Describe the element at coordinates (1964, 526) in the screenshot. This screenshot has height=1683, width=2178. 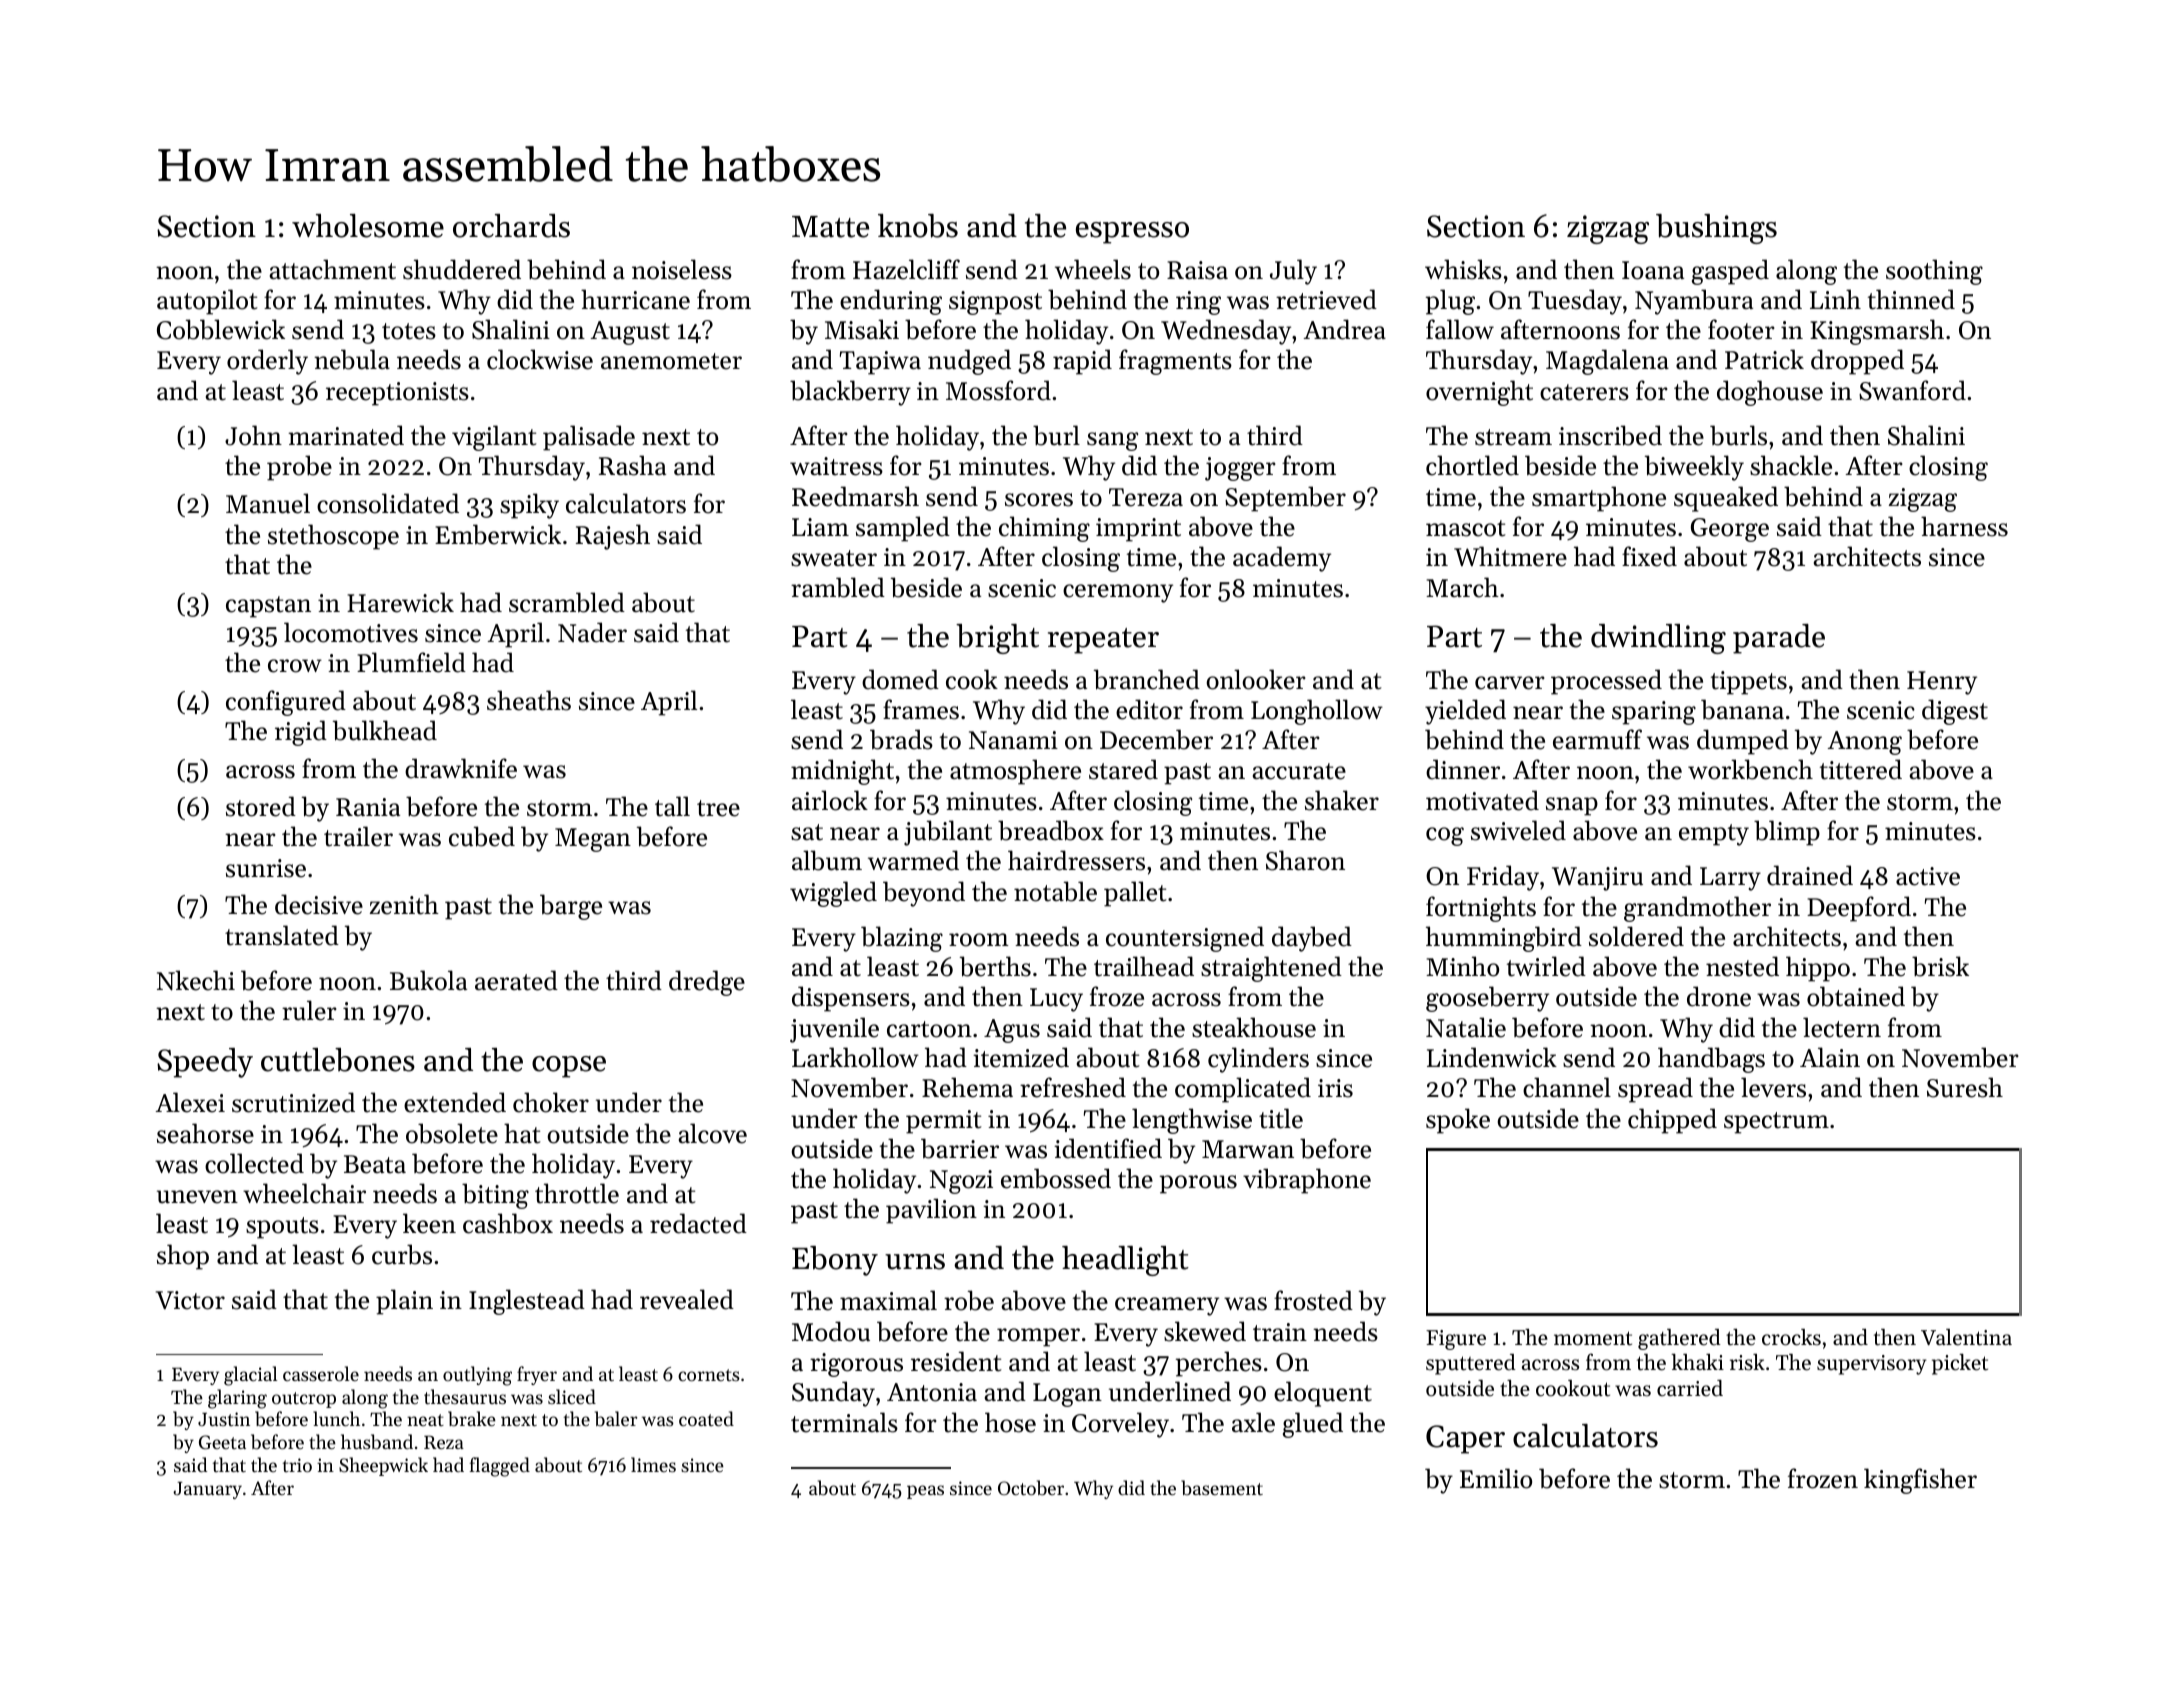
I see `harness` at that location.
